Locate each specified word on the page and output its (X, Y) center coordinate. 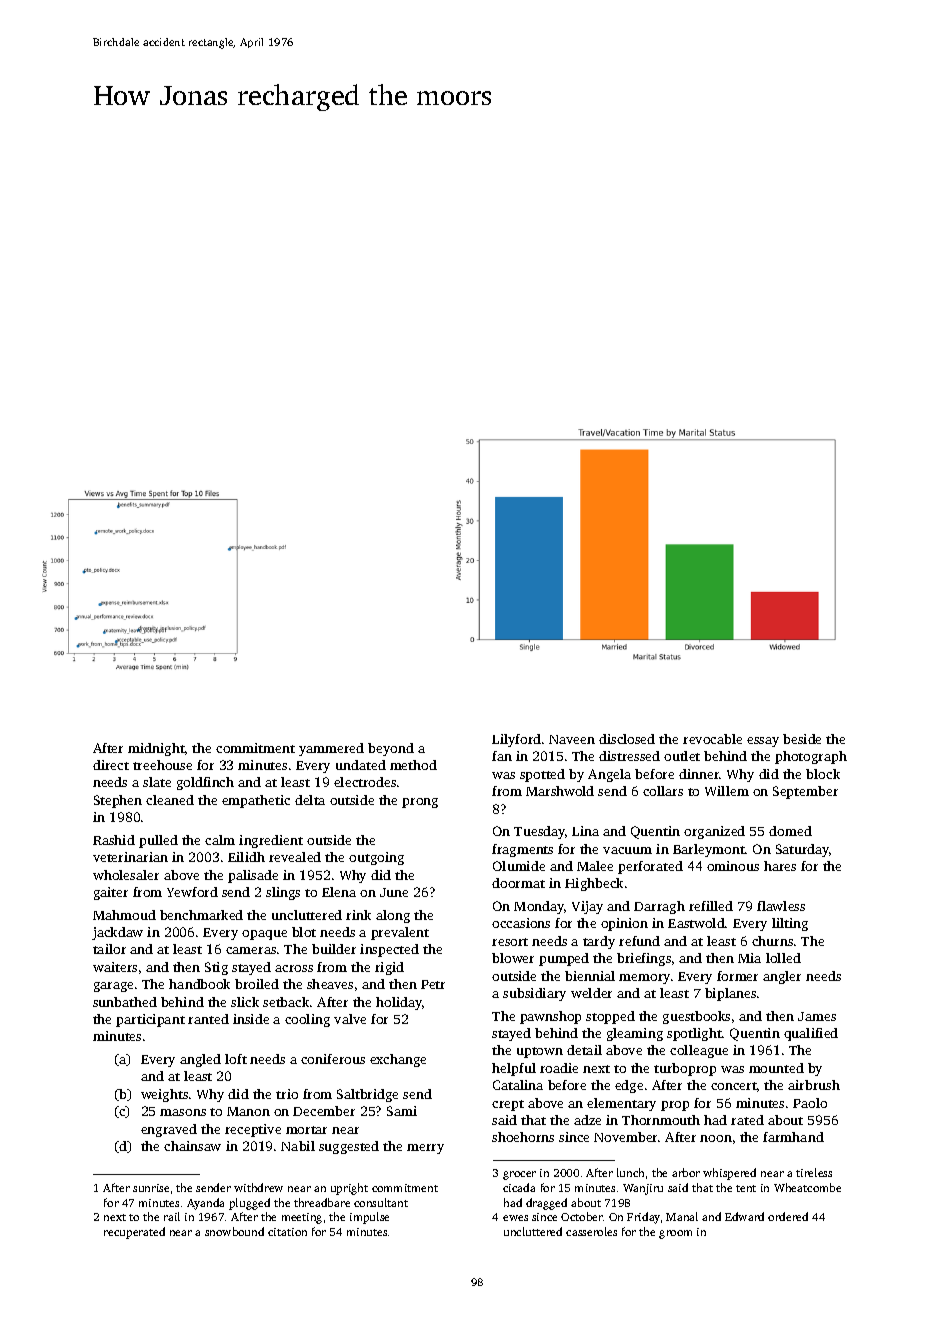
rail (172, 1216)
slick (245, 1002)
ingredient (271, 841)
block (823, 774)
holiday (399, 1003)
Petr (433, 984)
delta (310, 800)
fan (502, 756)
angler (782, 977)
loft (236, 1059)
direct (111, 765)
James (817, 1016)
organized (714, 832)
